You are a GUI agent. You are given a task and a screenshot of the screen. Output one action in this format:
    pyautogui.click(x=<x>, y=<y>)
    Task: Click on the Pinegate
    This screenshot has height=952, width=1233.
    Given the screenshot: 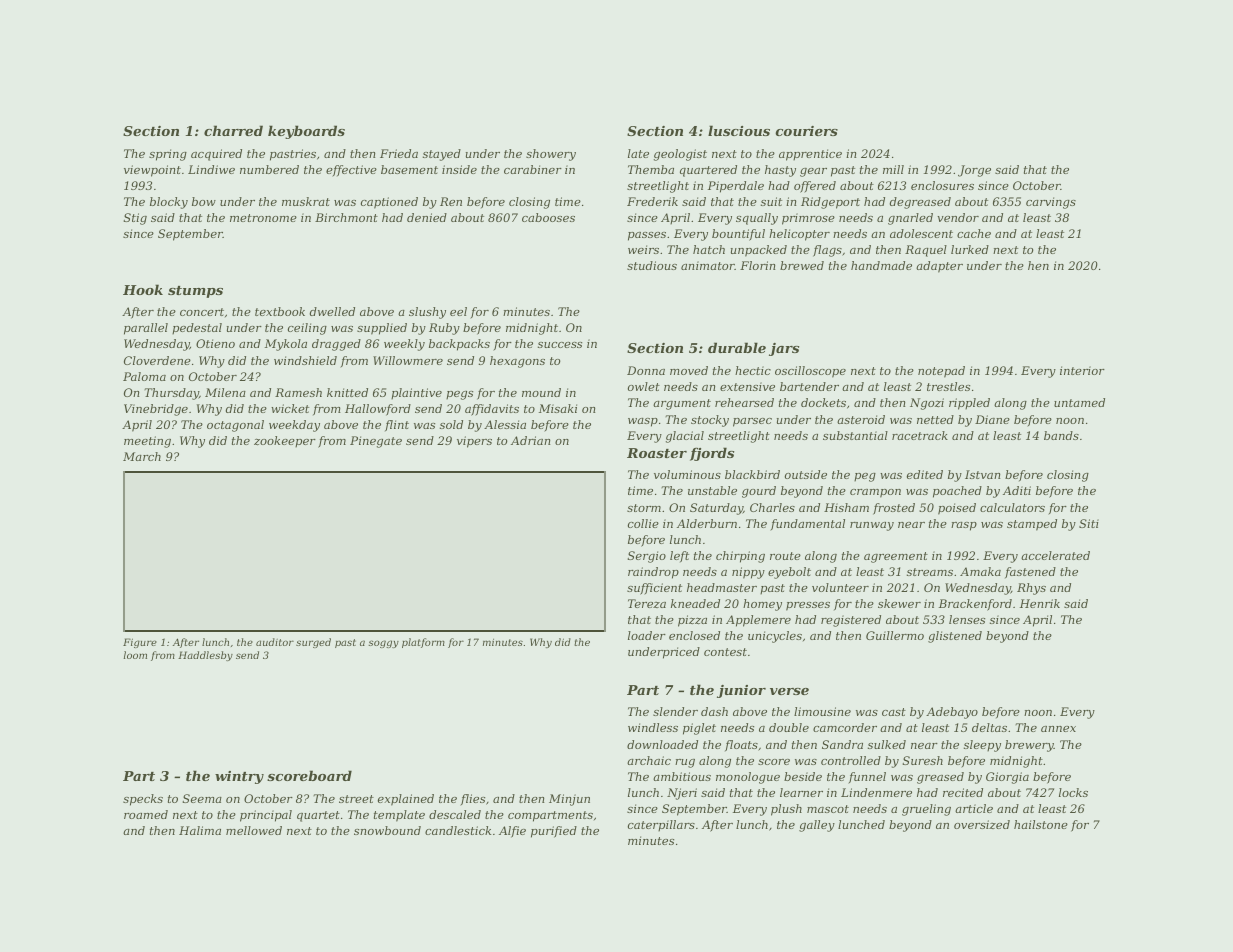 What is the action you would take?
    pyautogui.click(x=376, y=442)
